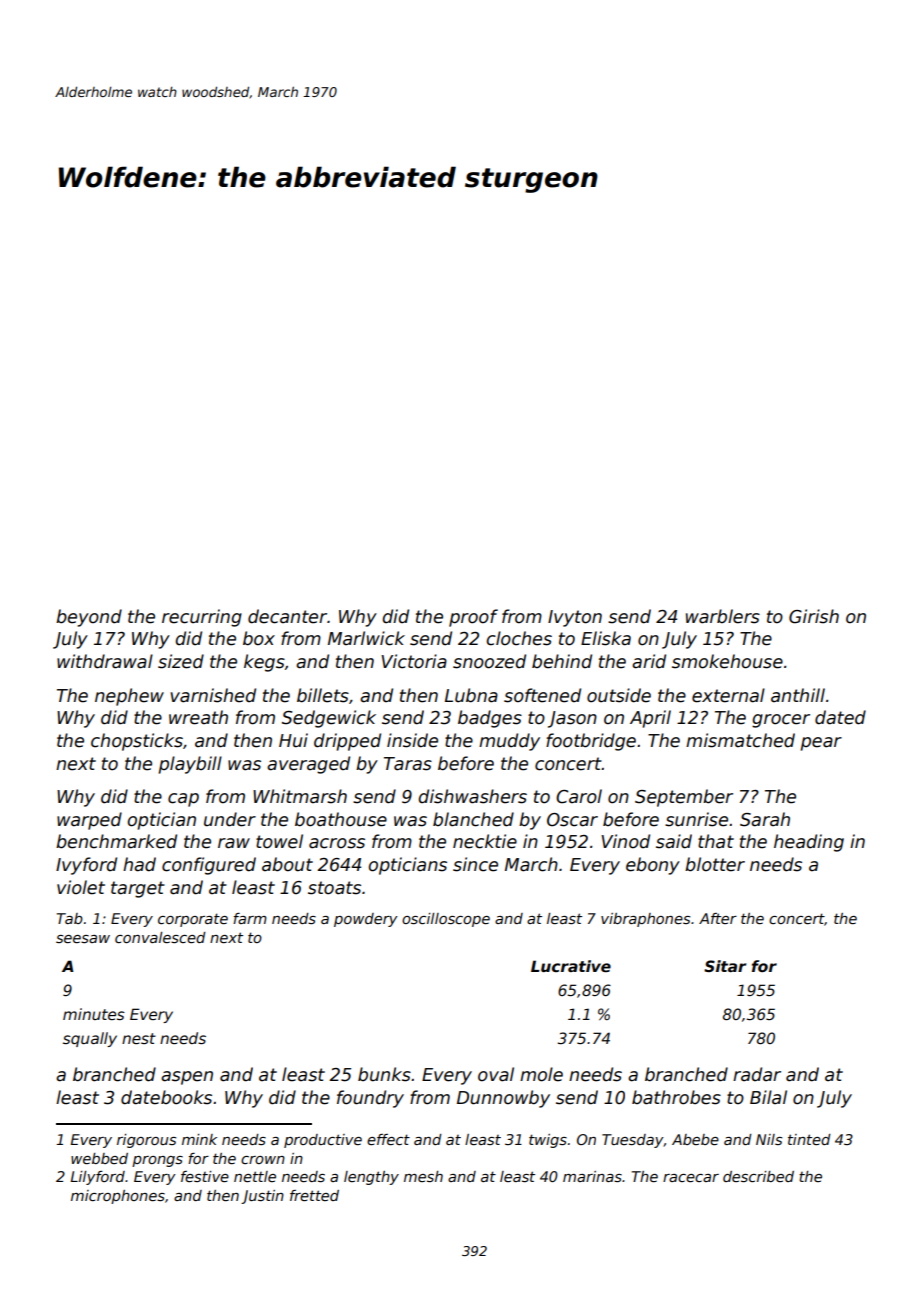 The height and width of the document is (1311, 924). I want to click on stoats, so click(334, 888).
